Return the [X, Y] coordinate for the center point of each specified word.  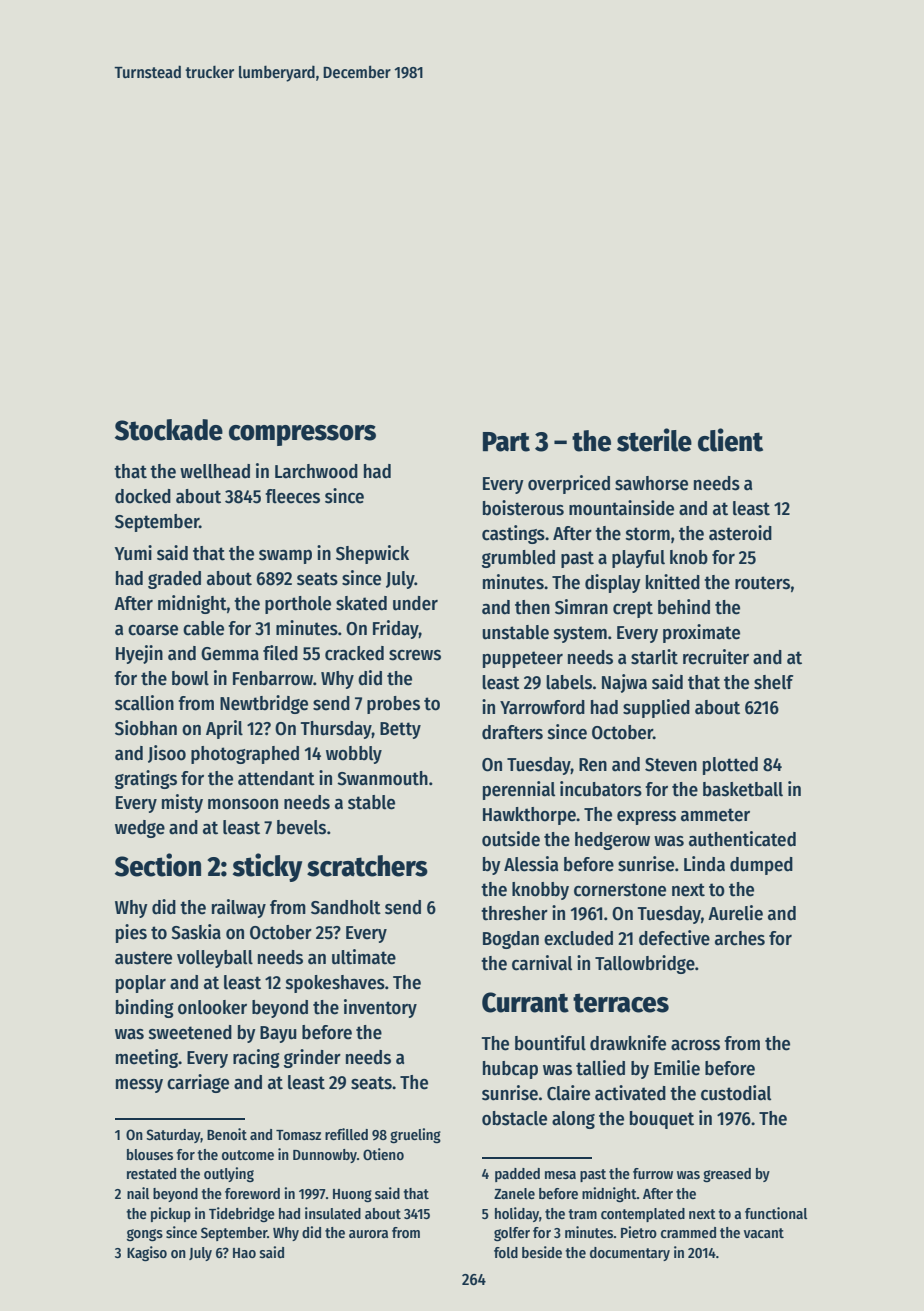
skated [361, 603]
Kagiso [147, 1253]
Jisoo [167, 754]
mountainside [621, 508]
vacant [764, 1233]
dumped [761, 866]
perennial [519, 790]
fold [506, 1252]
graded [174, 580]
